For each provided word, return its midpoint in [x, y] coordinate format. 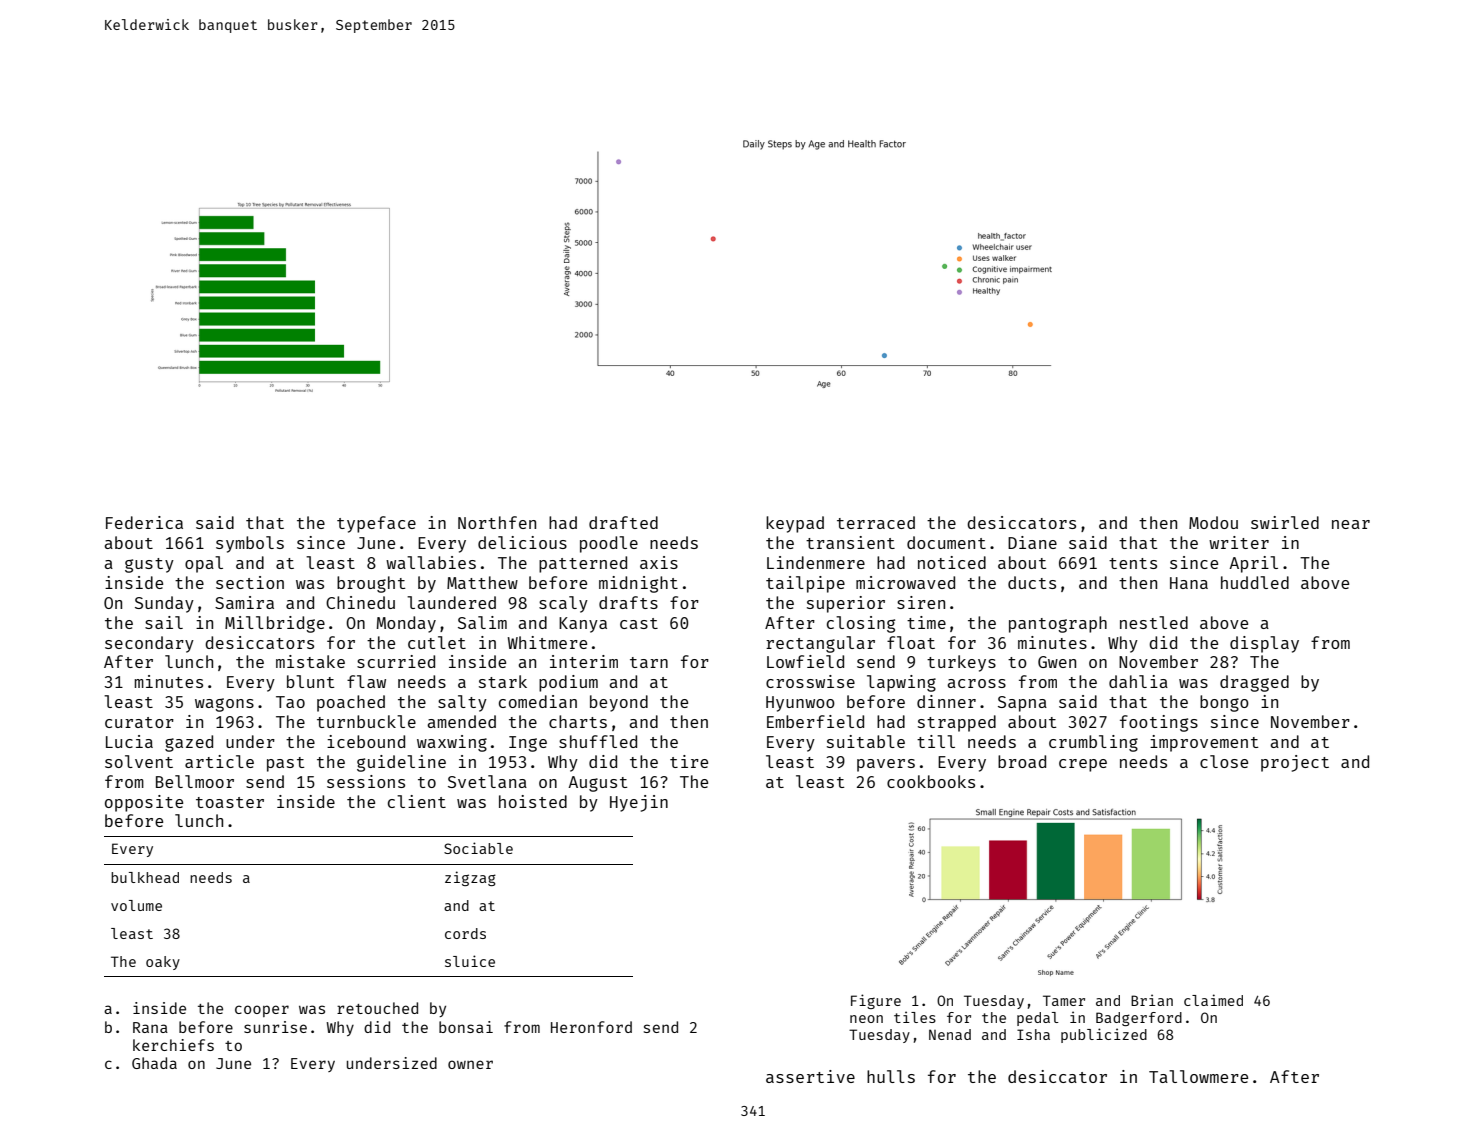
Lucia [129, 741]
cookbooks [931, 781]
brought [371, 584]
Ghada [154, 1063]
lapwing [901, 683]
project [1295, 763]
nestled [1154, 622]
